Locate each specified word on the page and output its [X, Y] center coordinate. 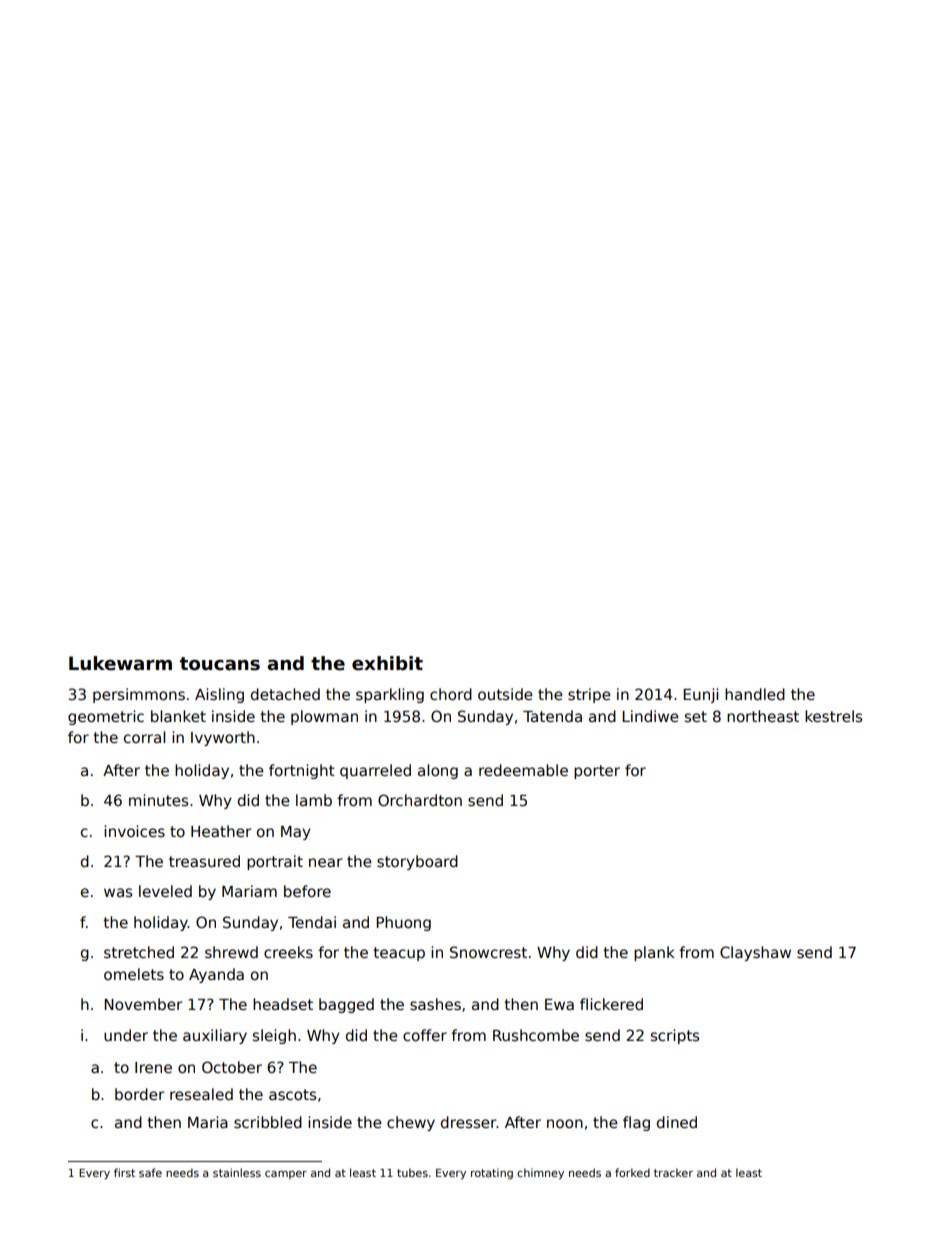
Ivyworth [223, 738]
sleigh [274, 1036]
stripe [589, 695]
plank [654, 953]
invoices [134, 831]
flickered [611, 1004]
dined [677, 1122]
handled [755, 694]
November [143, 1004]
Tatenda [552, 716]
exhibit [387, 663]
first [124, 1172]
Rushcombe [536, 1035]
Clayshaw [755, 953]
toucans [220, 664]
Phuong [403, 923]
